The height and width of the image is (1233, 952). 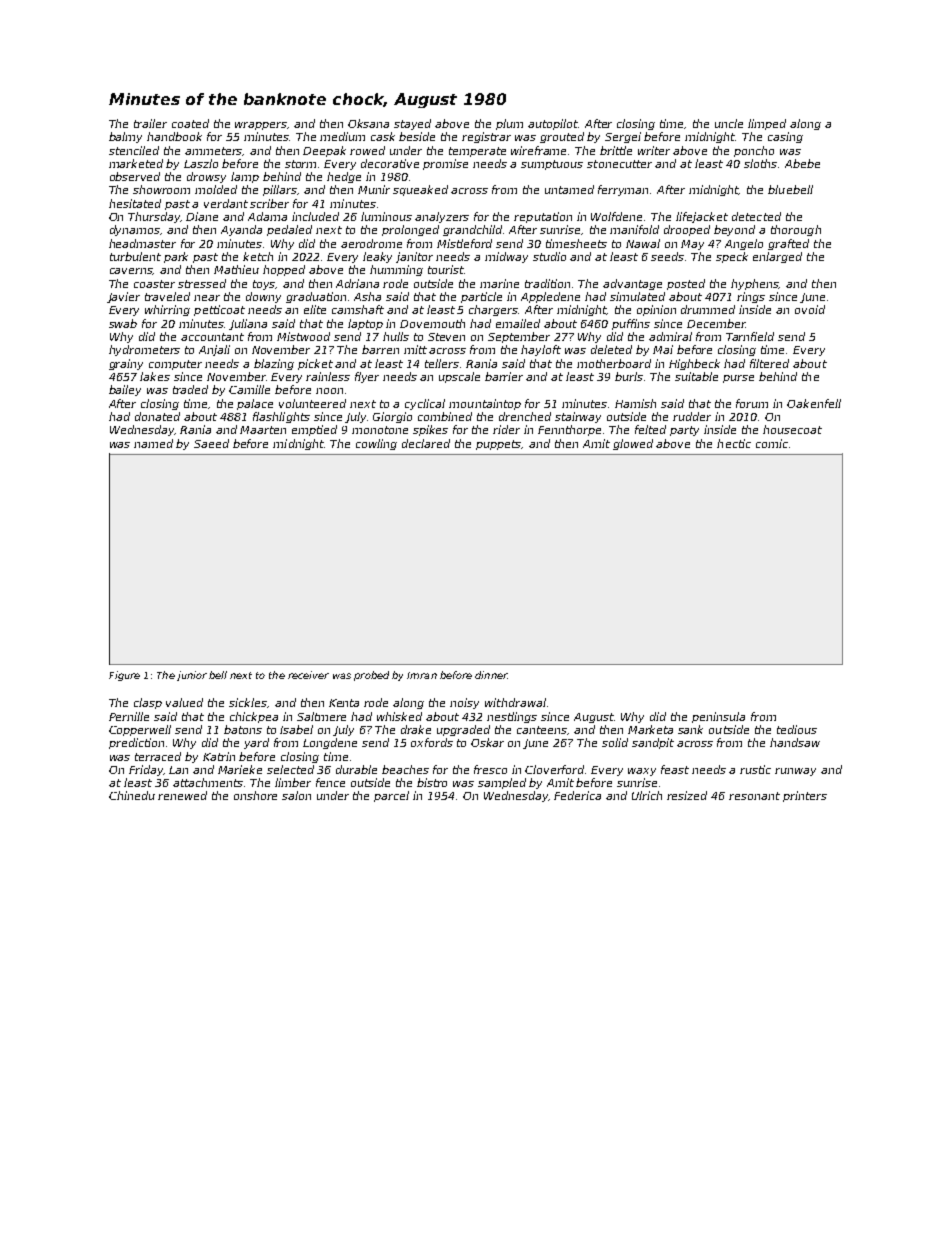 I want to click on durable, so click(x=356, y=769).
